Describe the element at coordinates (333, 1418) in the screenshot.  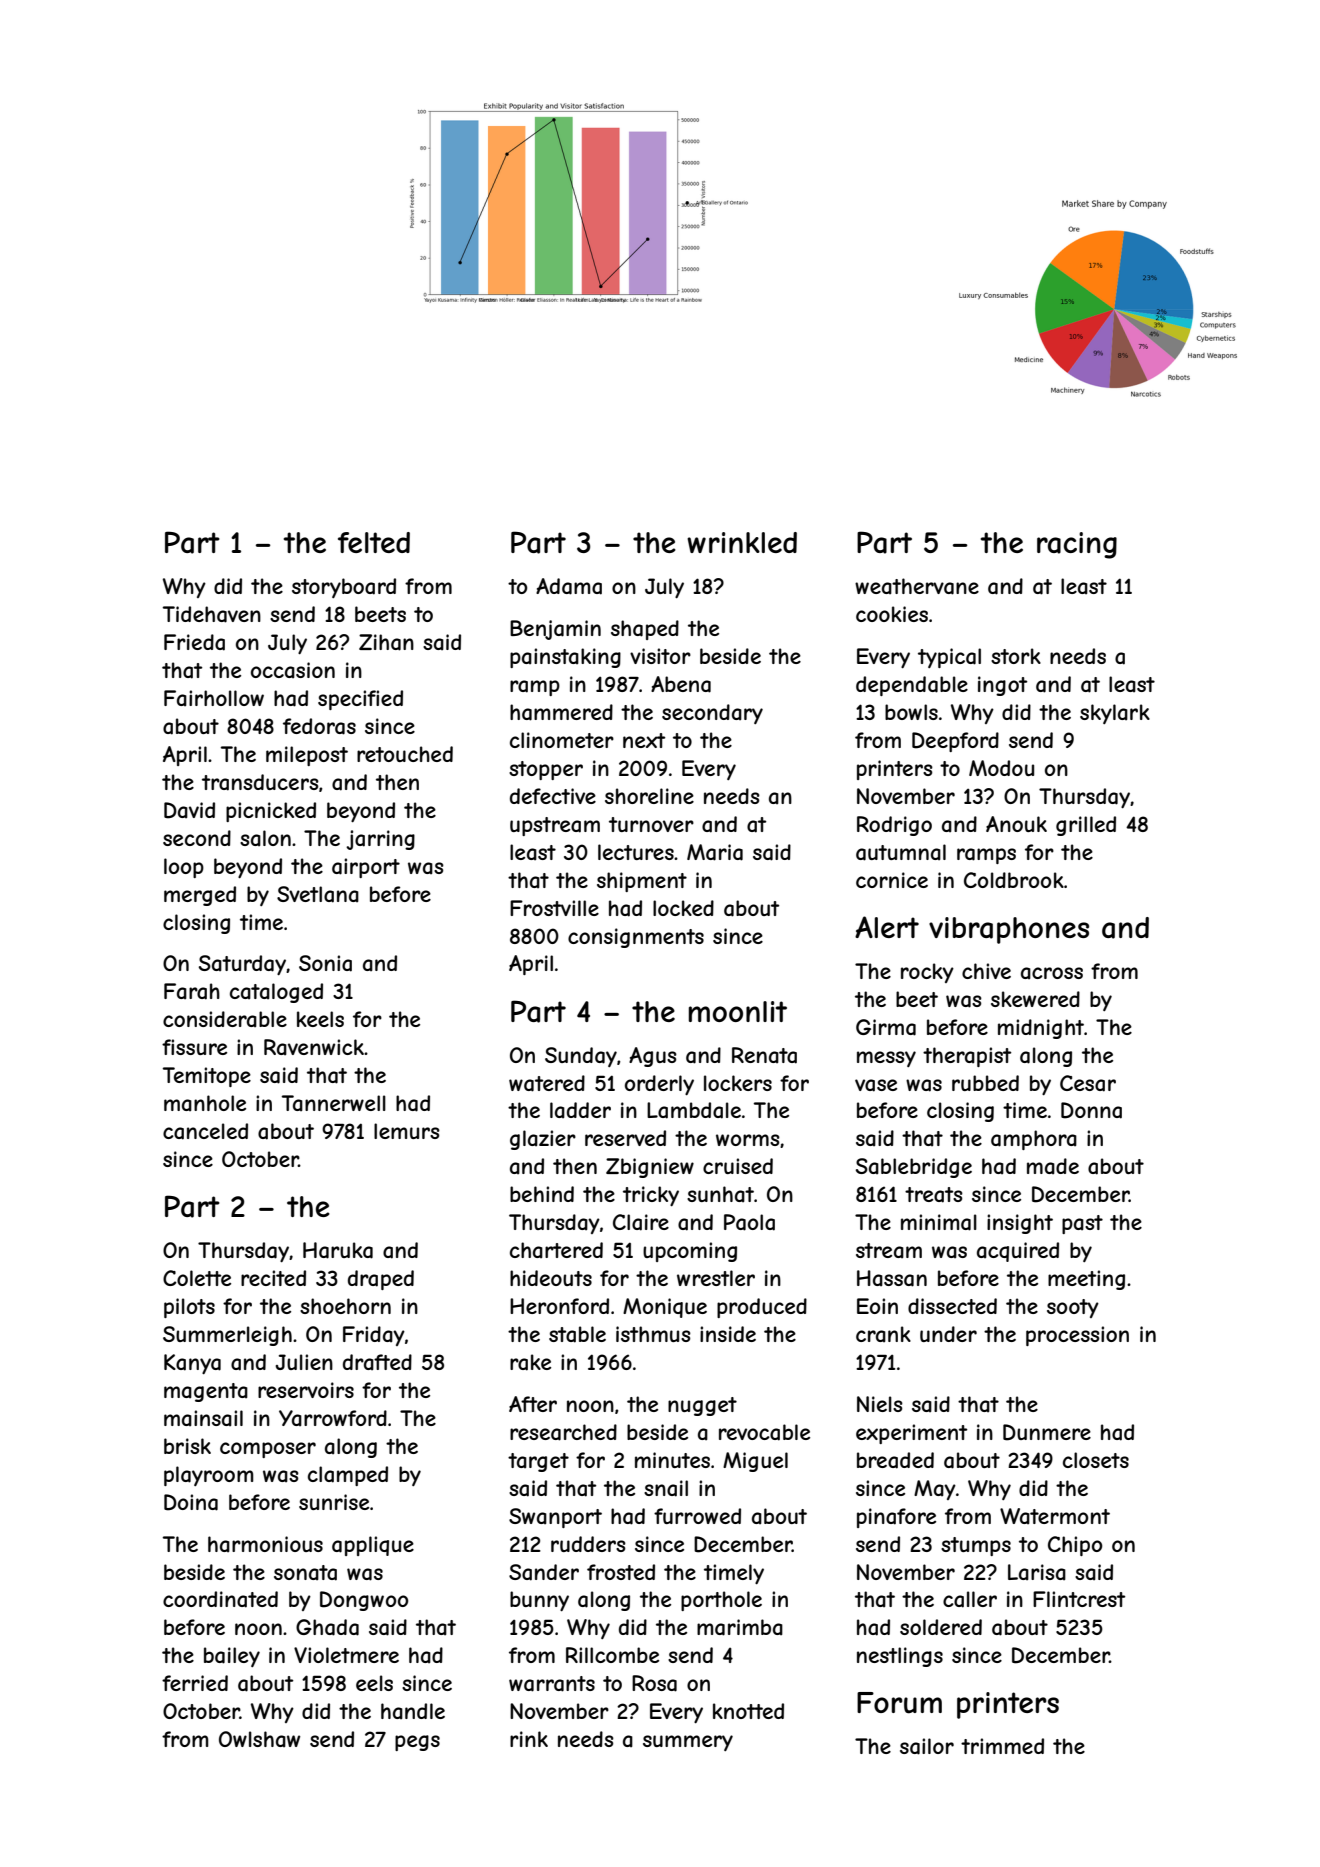
I see `Yarrowford` at that location.
